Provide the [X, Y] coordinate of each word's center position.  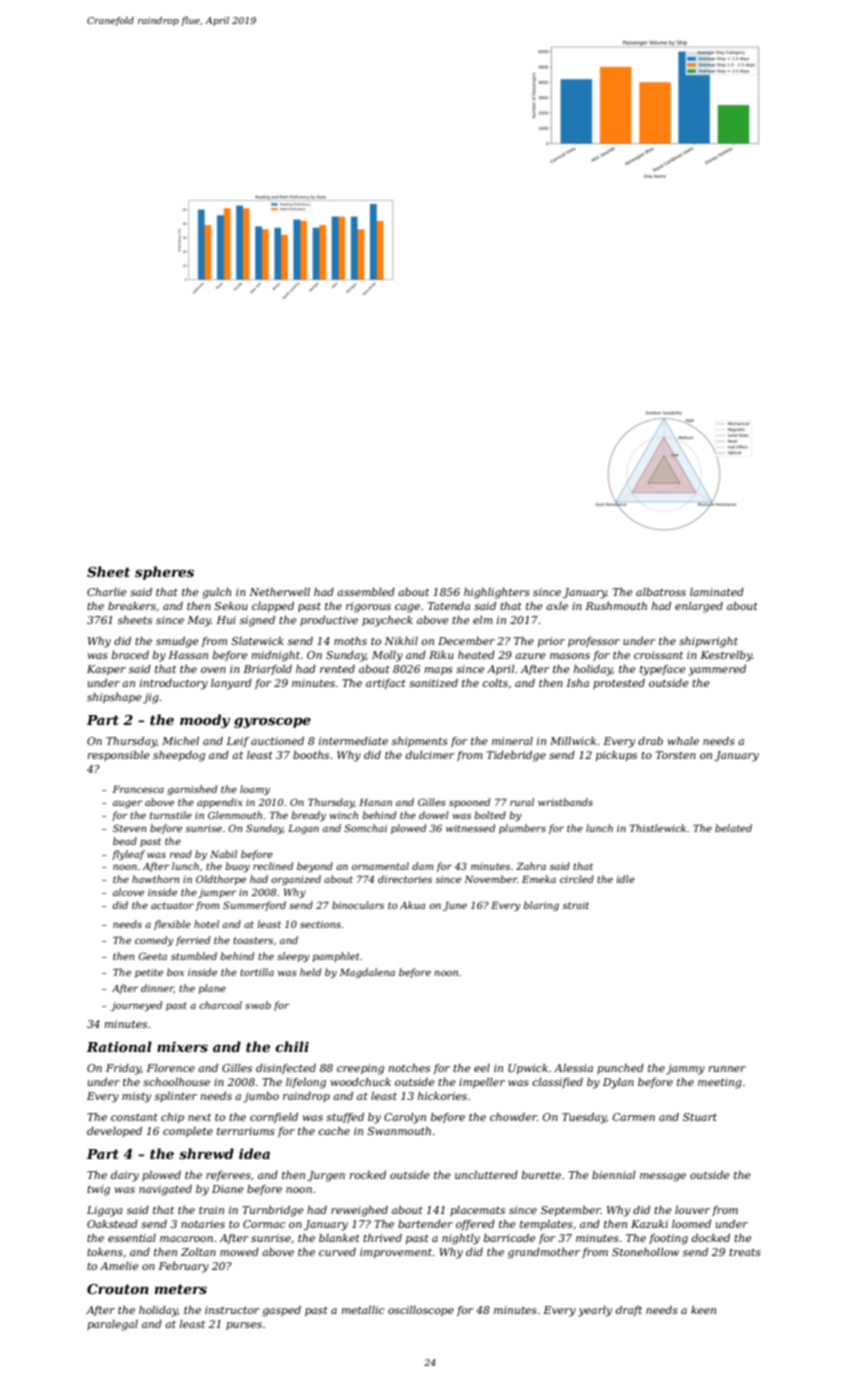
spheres [164, 573]
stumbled [194, 956]
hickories [442, 1096]
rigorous [368, 607]
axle [557, 606]
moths [350, 641]
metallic [362, 1310]
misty [136, 1097]
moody [205, 721]
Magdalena [367, 973]
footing [668, 1239]
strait [576, 905]
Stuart [700, 1117]
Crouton [118, 1289]
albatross [661, 592]
